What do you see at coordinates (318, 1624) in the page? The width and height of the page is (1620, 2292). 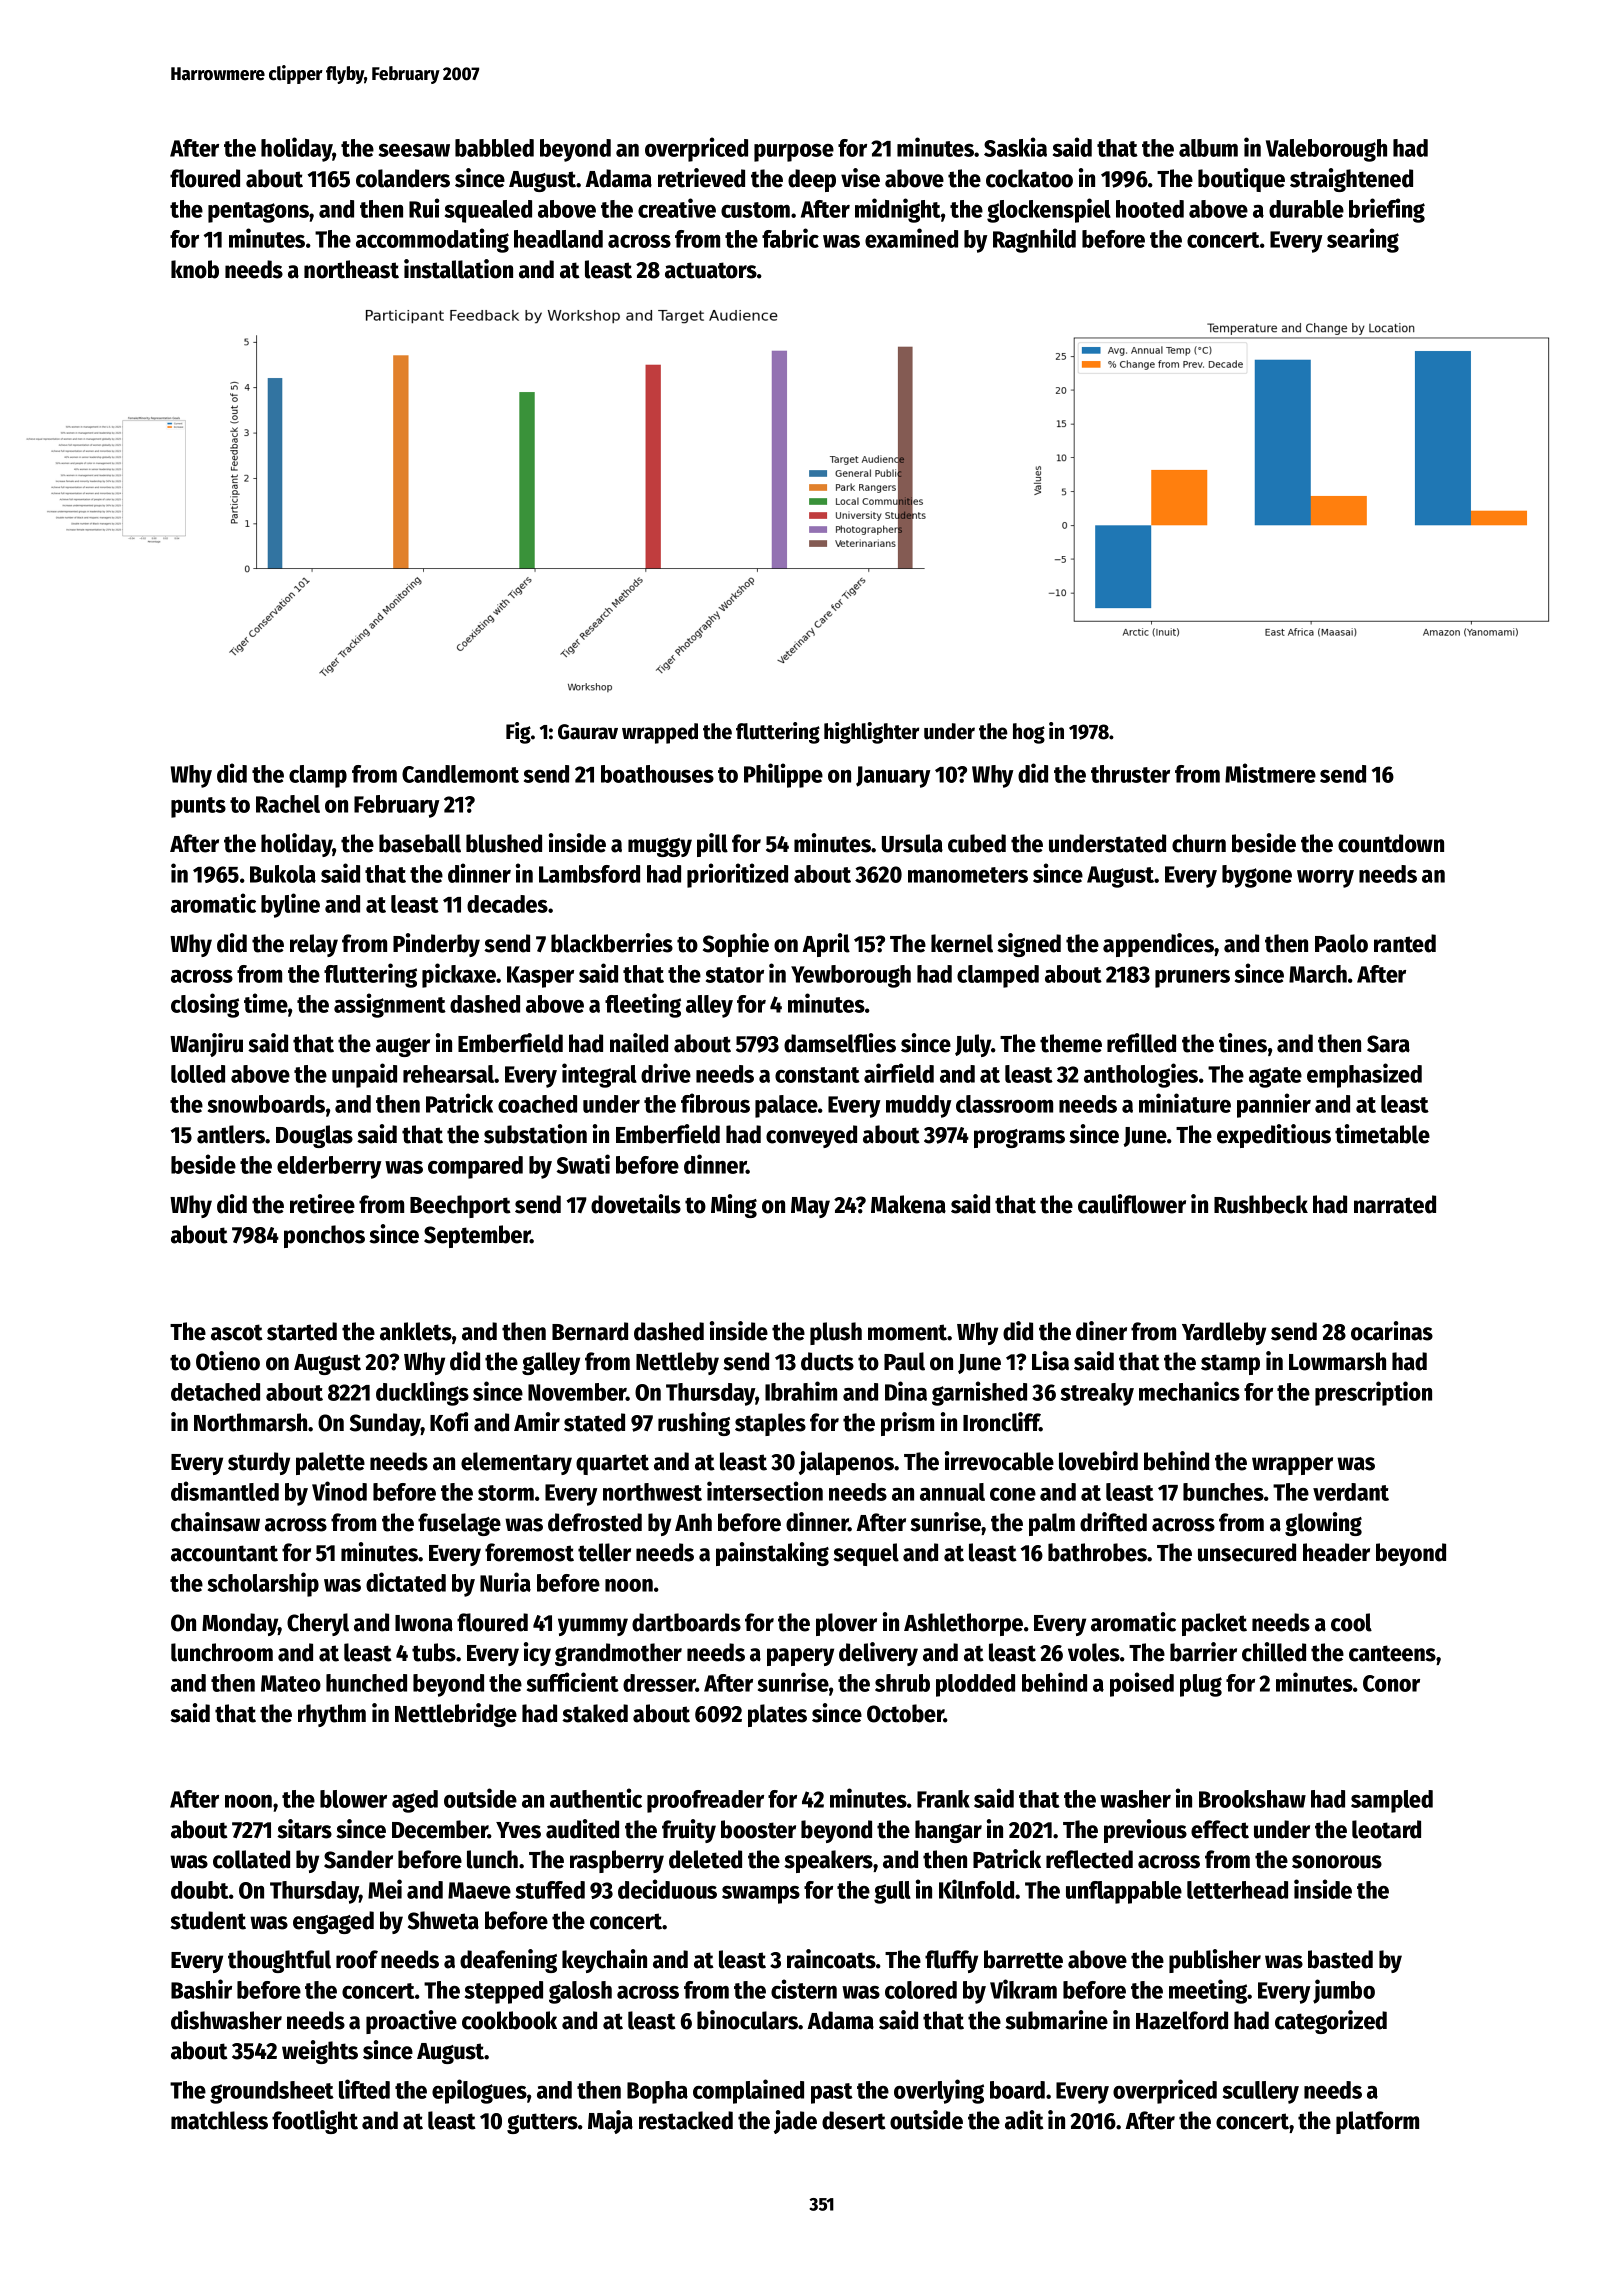 I see `Cheryl` at bounding box center [318, 1624].
